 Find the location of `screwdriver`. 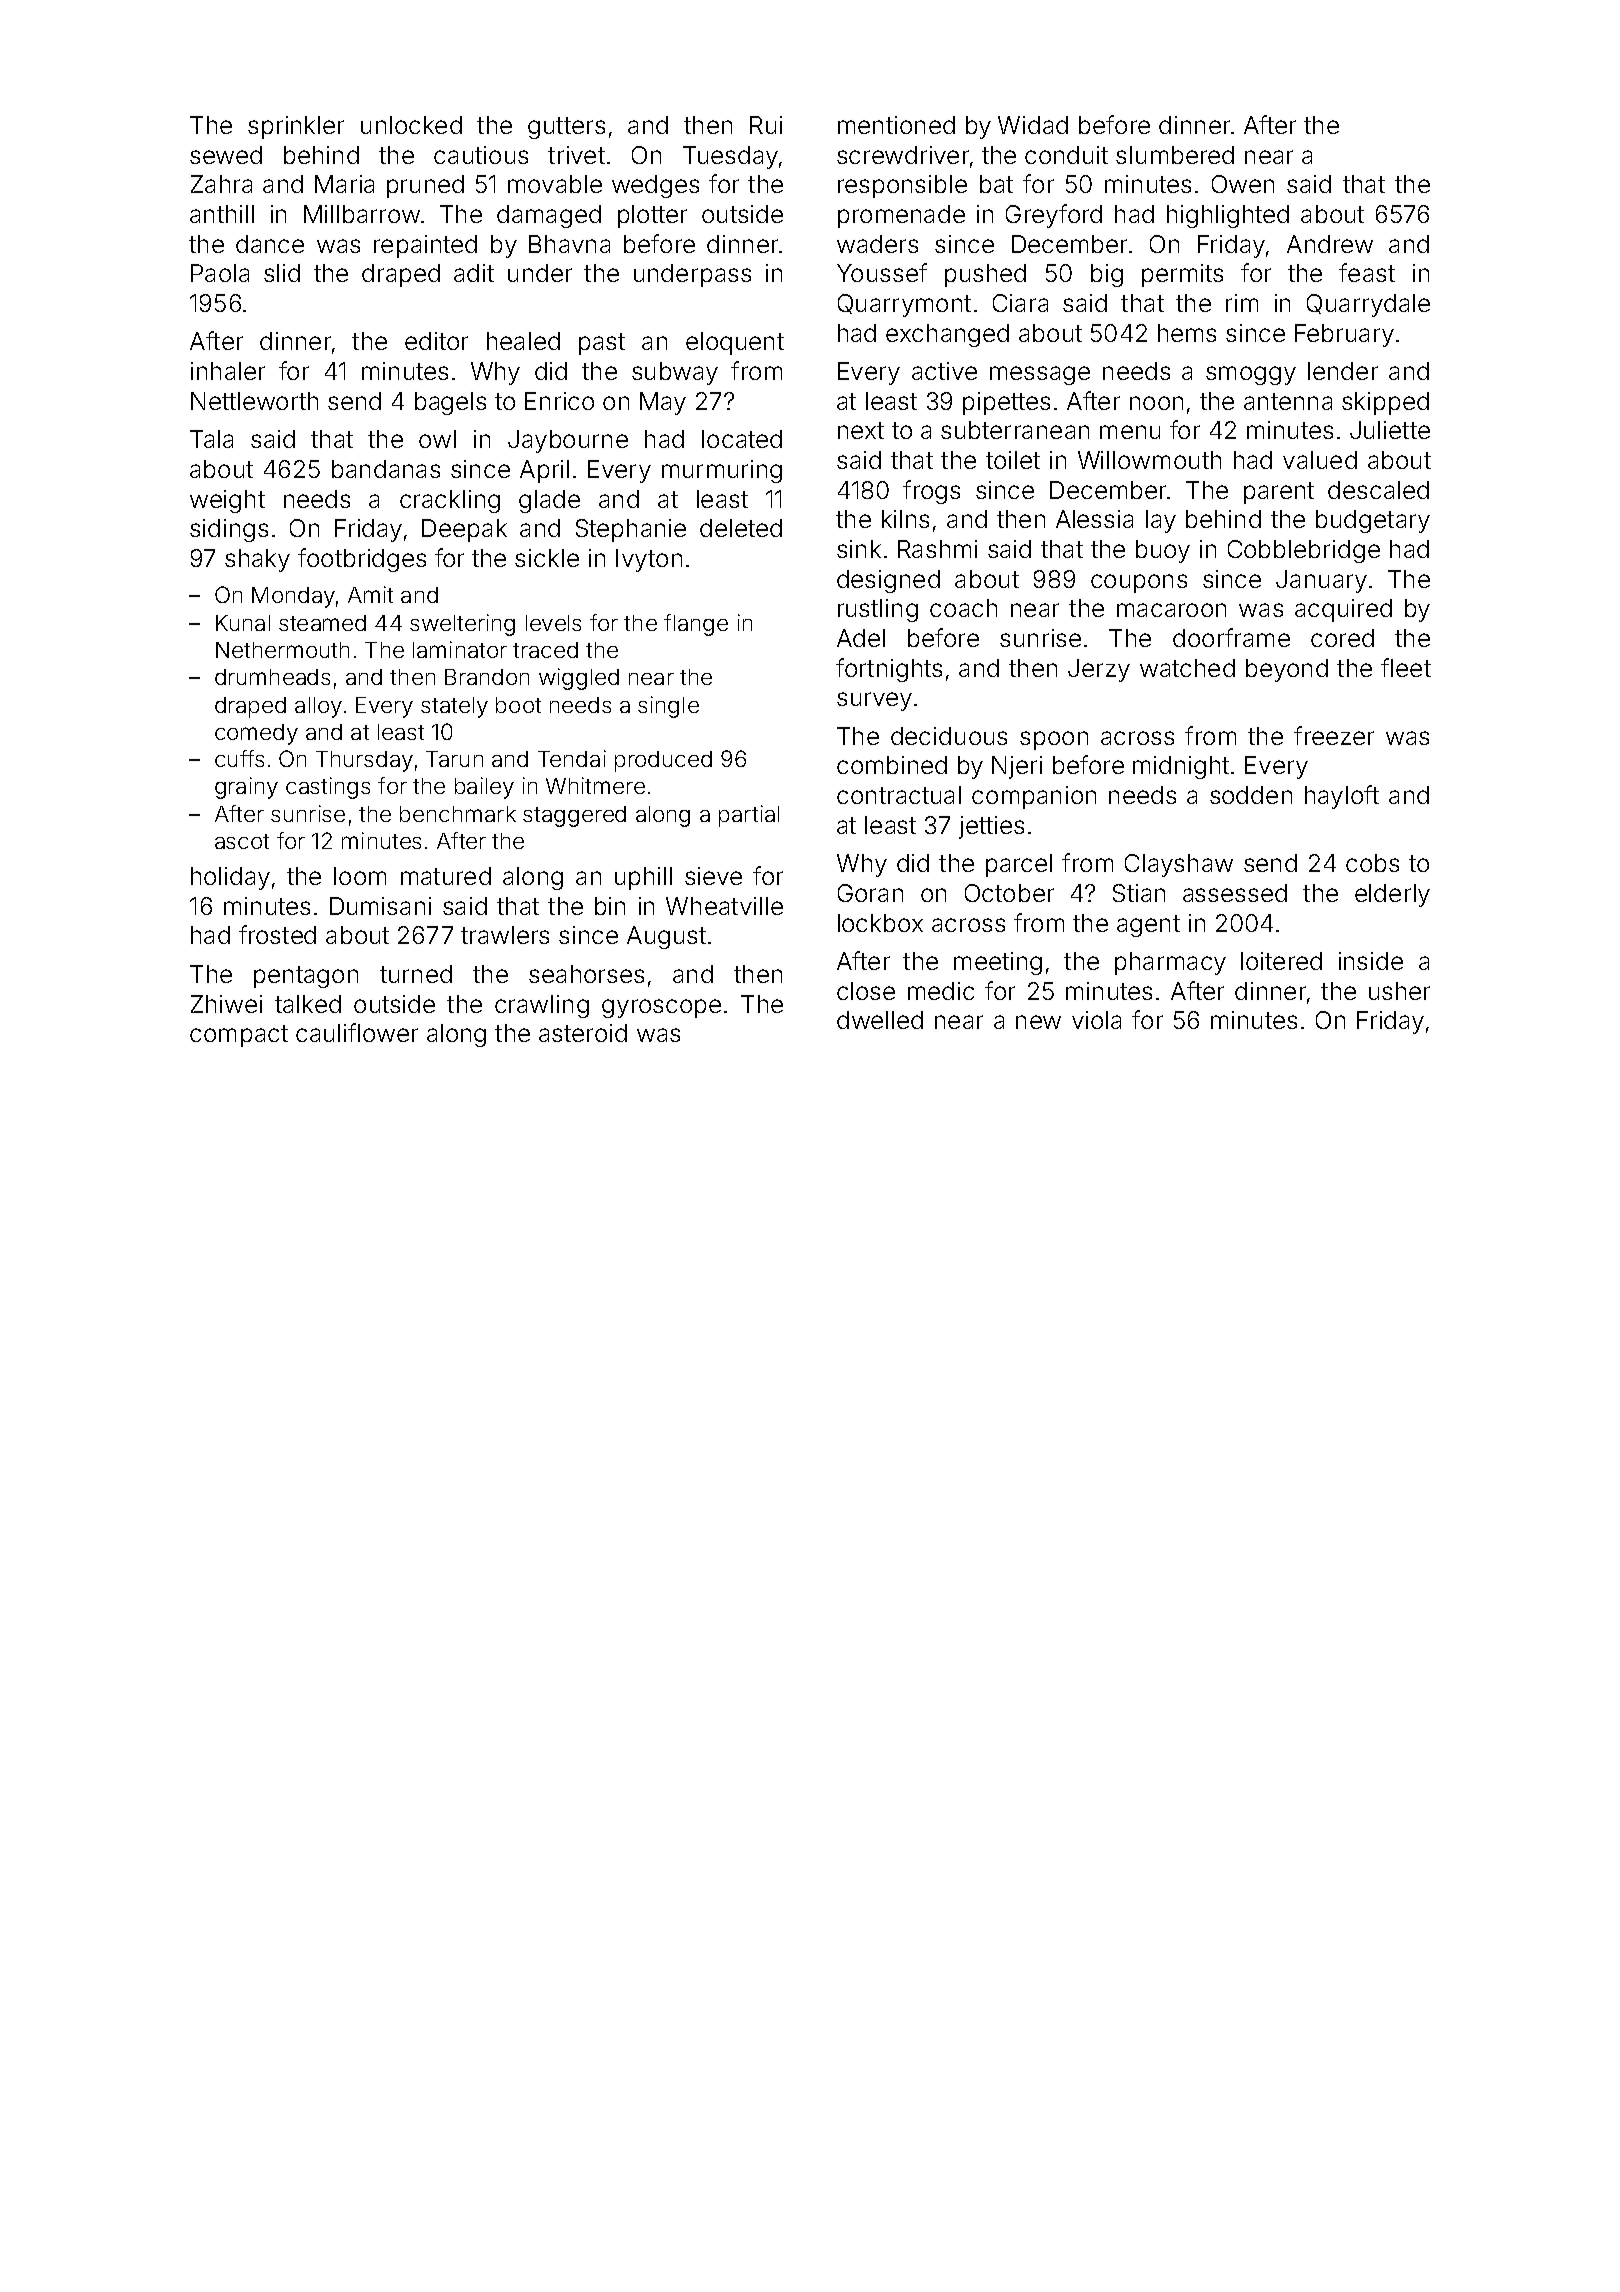

screwdriver is located at coordinates (903, 155).
